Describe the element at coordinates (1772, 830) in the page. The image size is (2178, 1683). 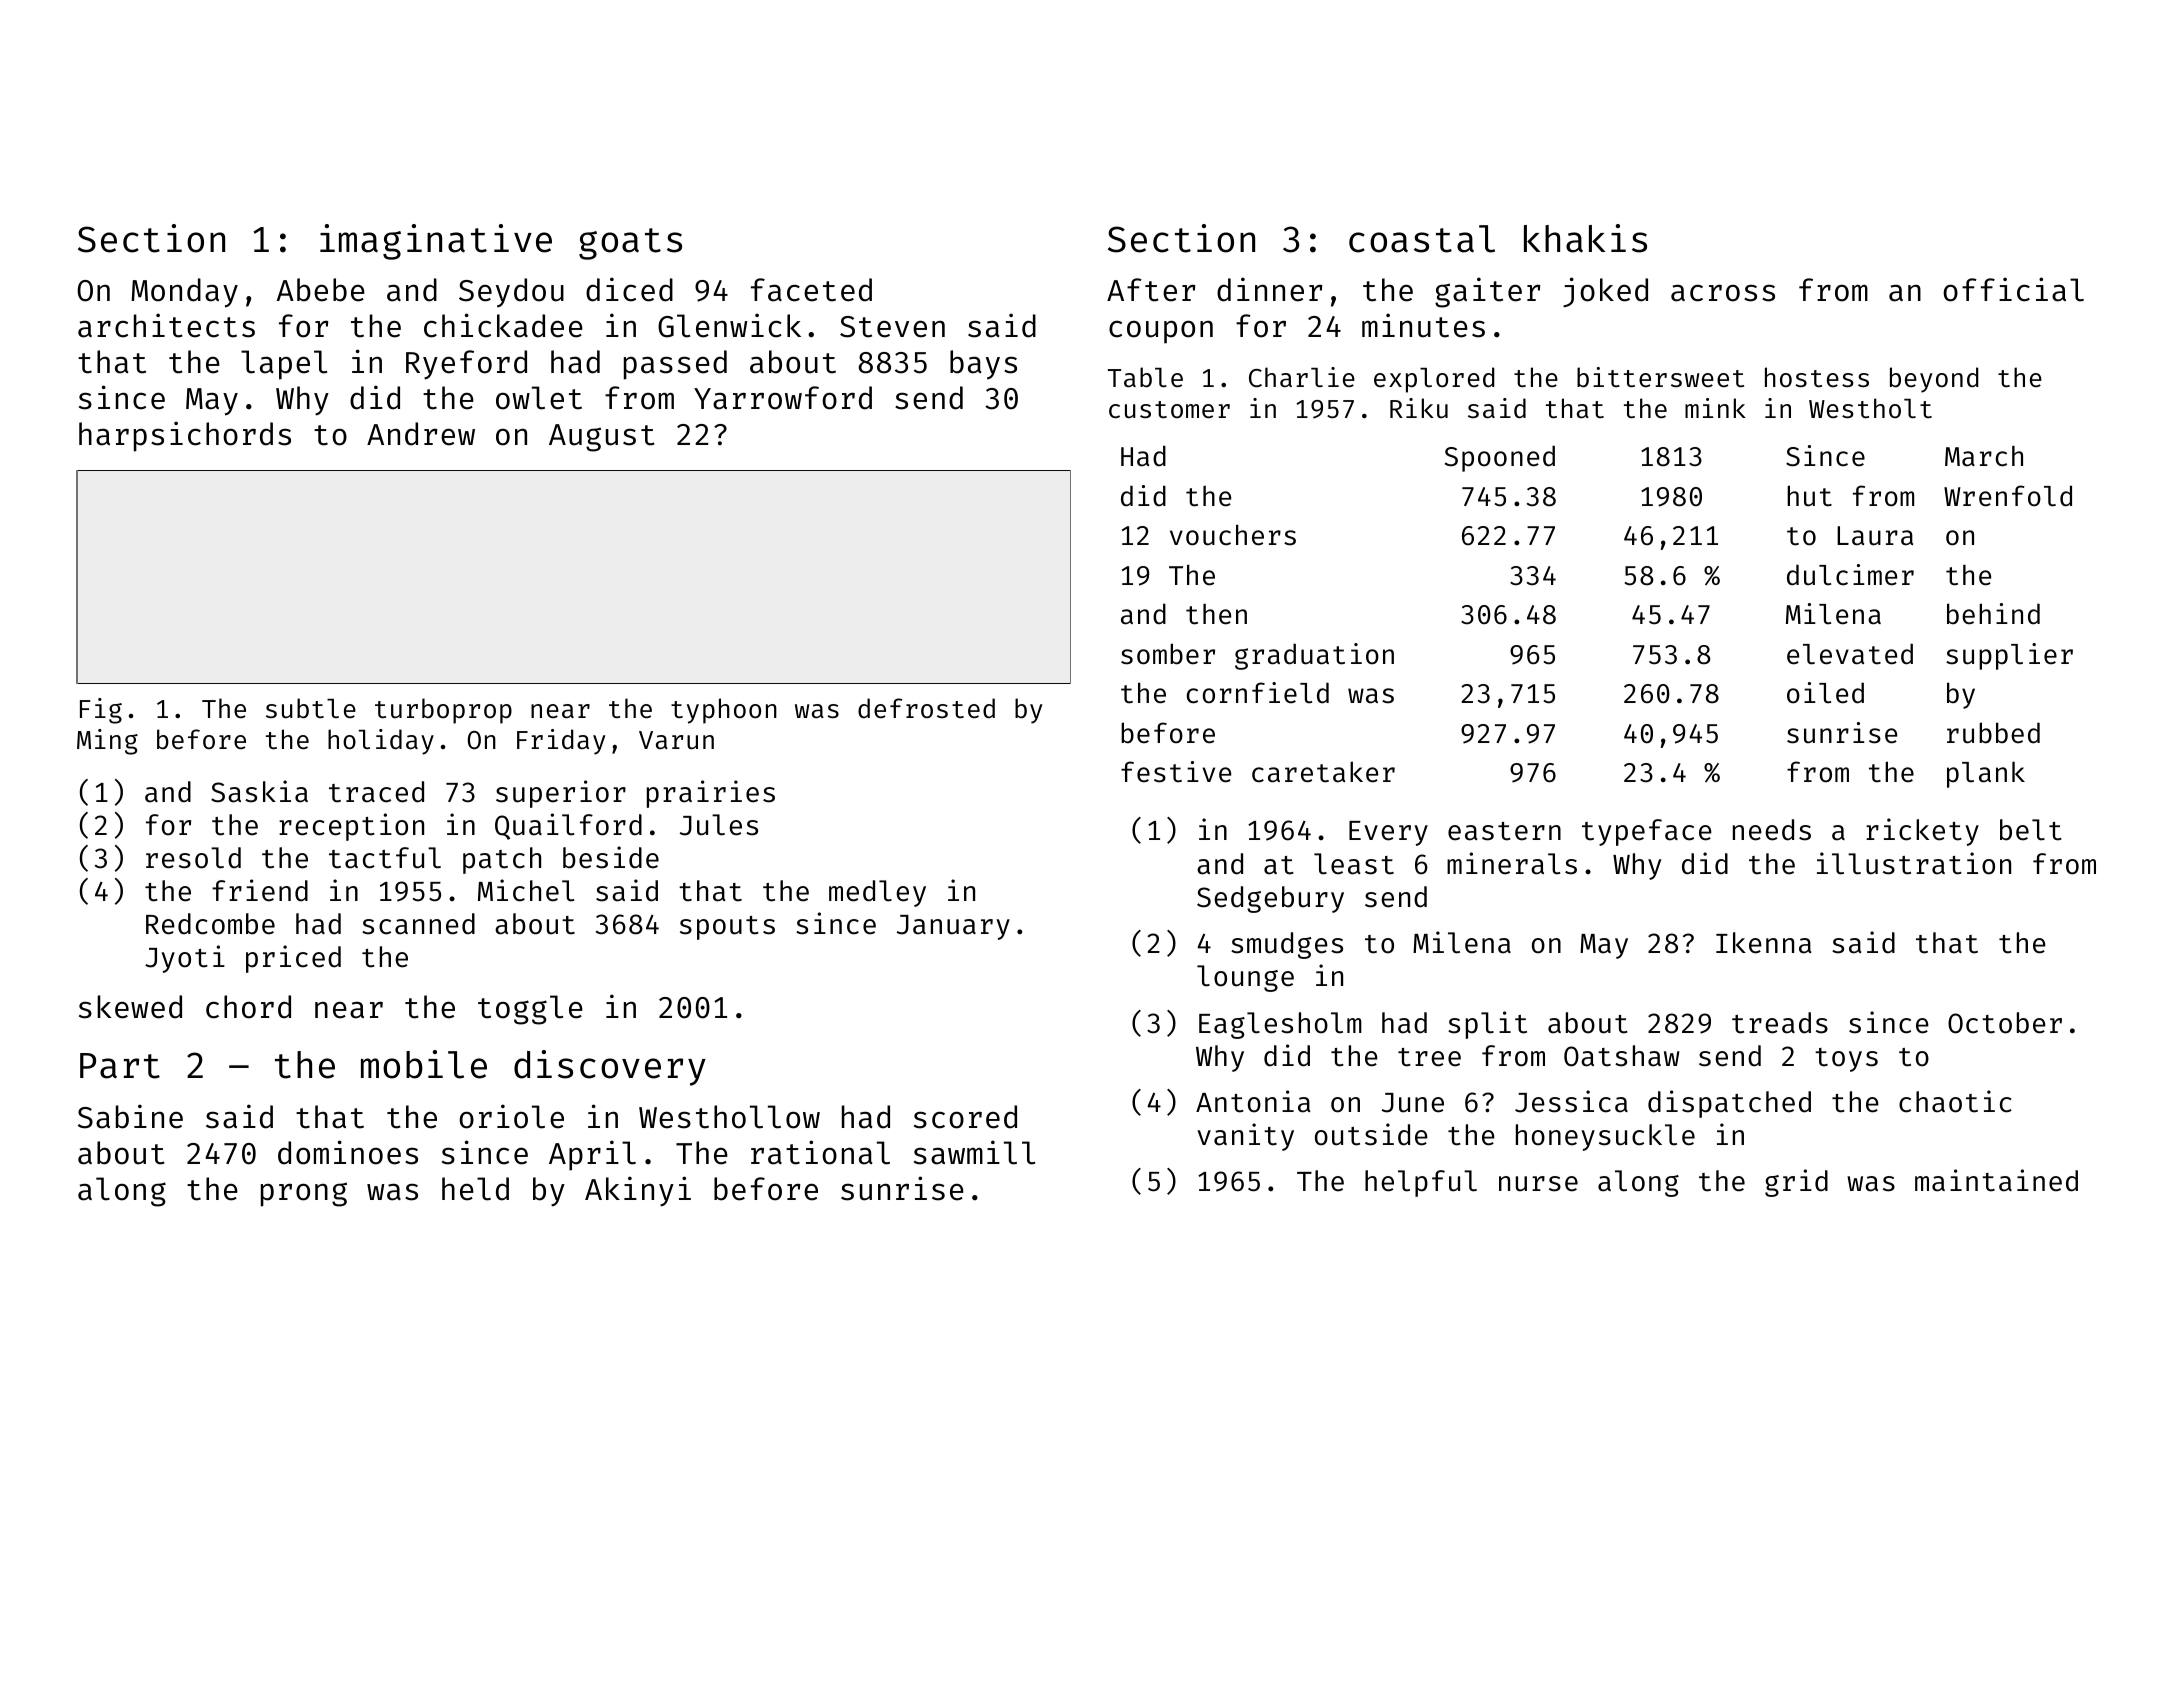
I see `needs` at that location.
